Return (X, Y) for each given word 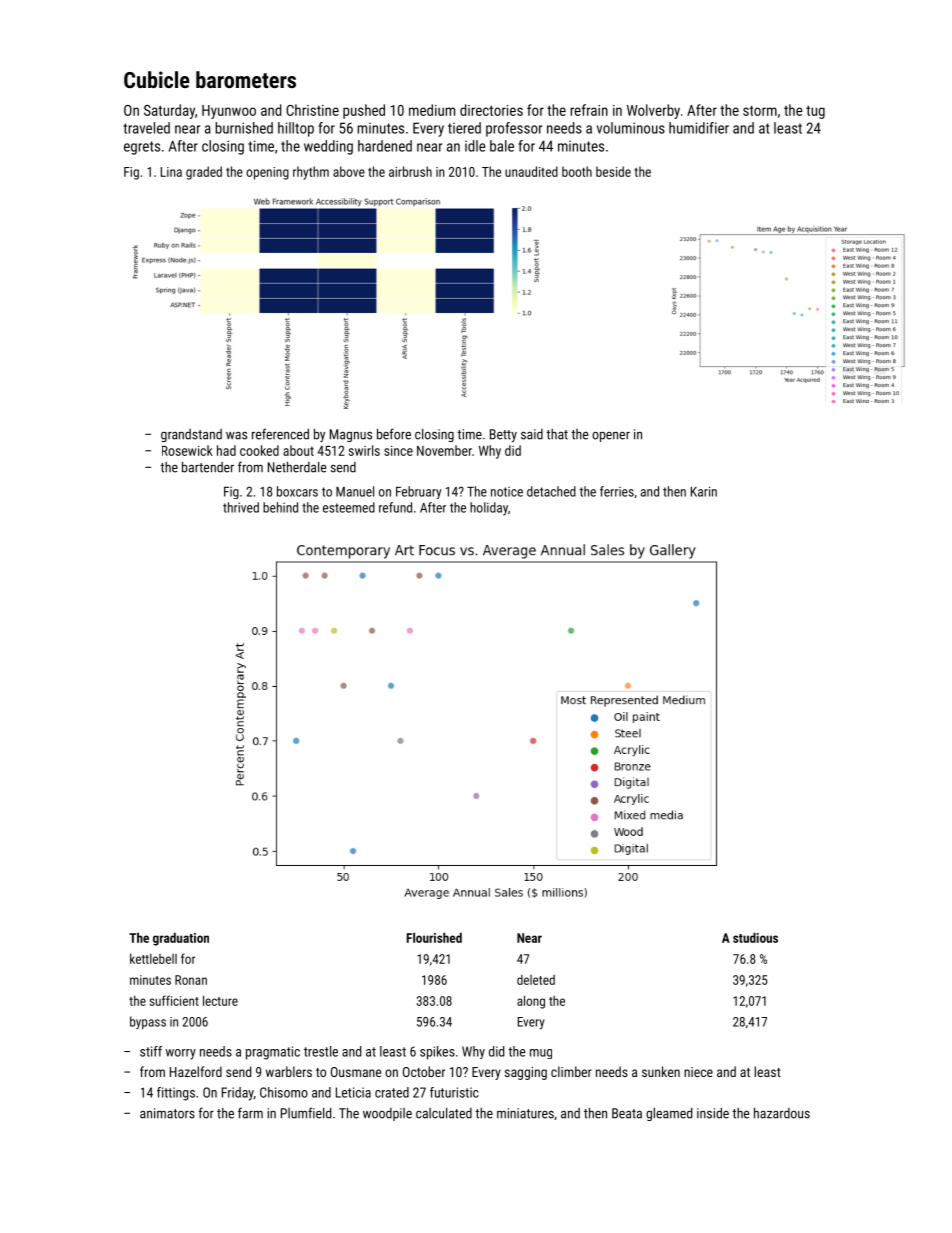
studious (755, 937)
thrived (241, 507)
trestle (321, 1051)
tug (815, 112)
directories (491, 110)
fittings (176, 1094)
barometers (246, 79)
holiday (489, 509)
